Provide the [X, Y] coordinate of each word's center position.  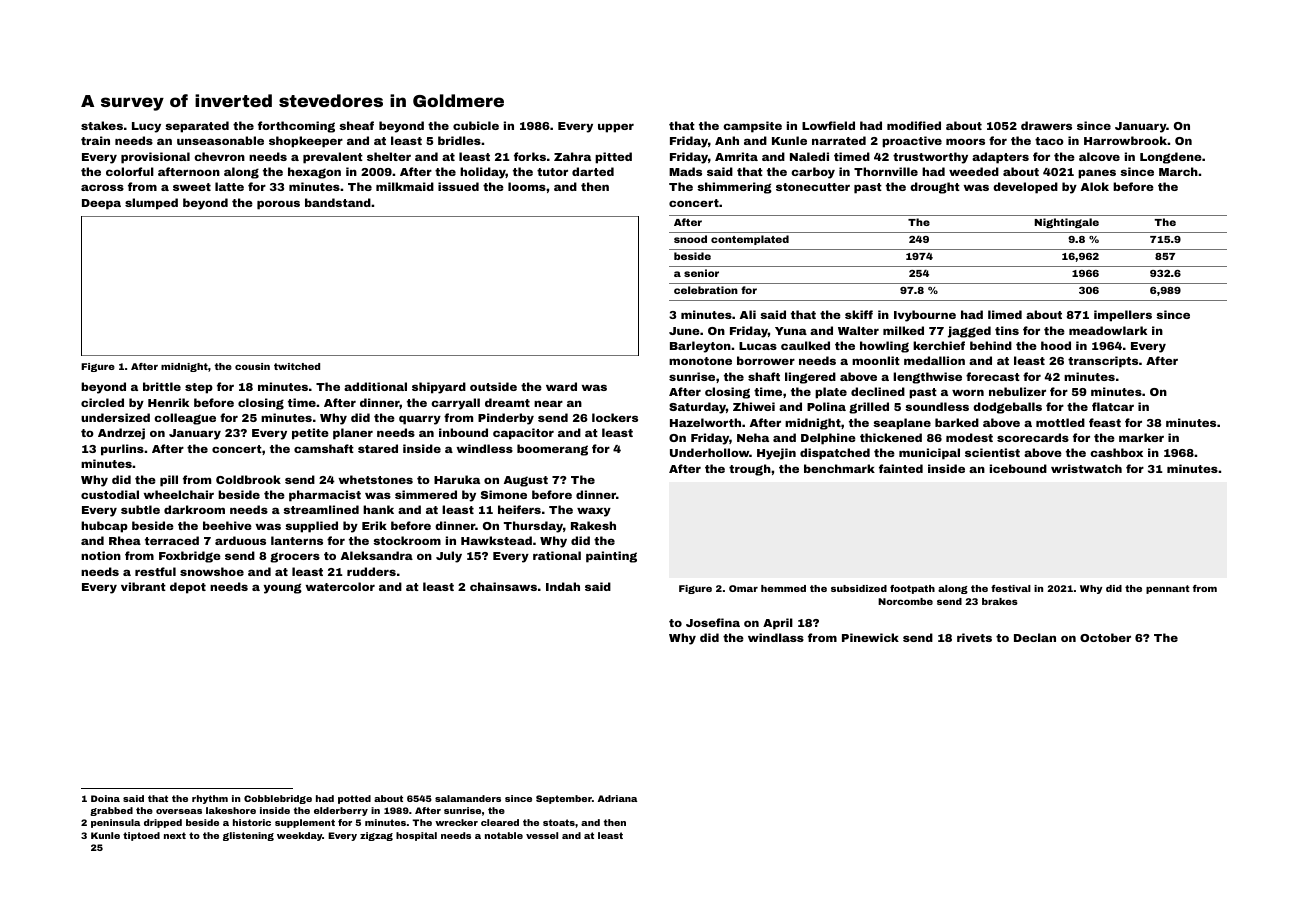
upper [616, 128]
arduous [240, 540]
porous [278, 205]
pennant [1168, 589]
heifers [519, 509]
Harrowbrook [1125, 140]
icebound [1018, 468]
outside [493, 386]
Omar [743, 588]
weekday [299, 836]
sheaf [356, 125]
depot [188, 588]
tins [1007, 330]
